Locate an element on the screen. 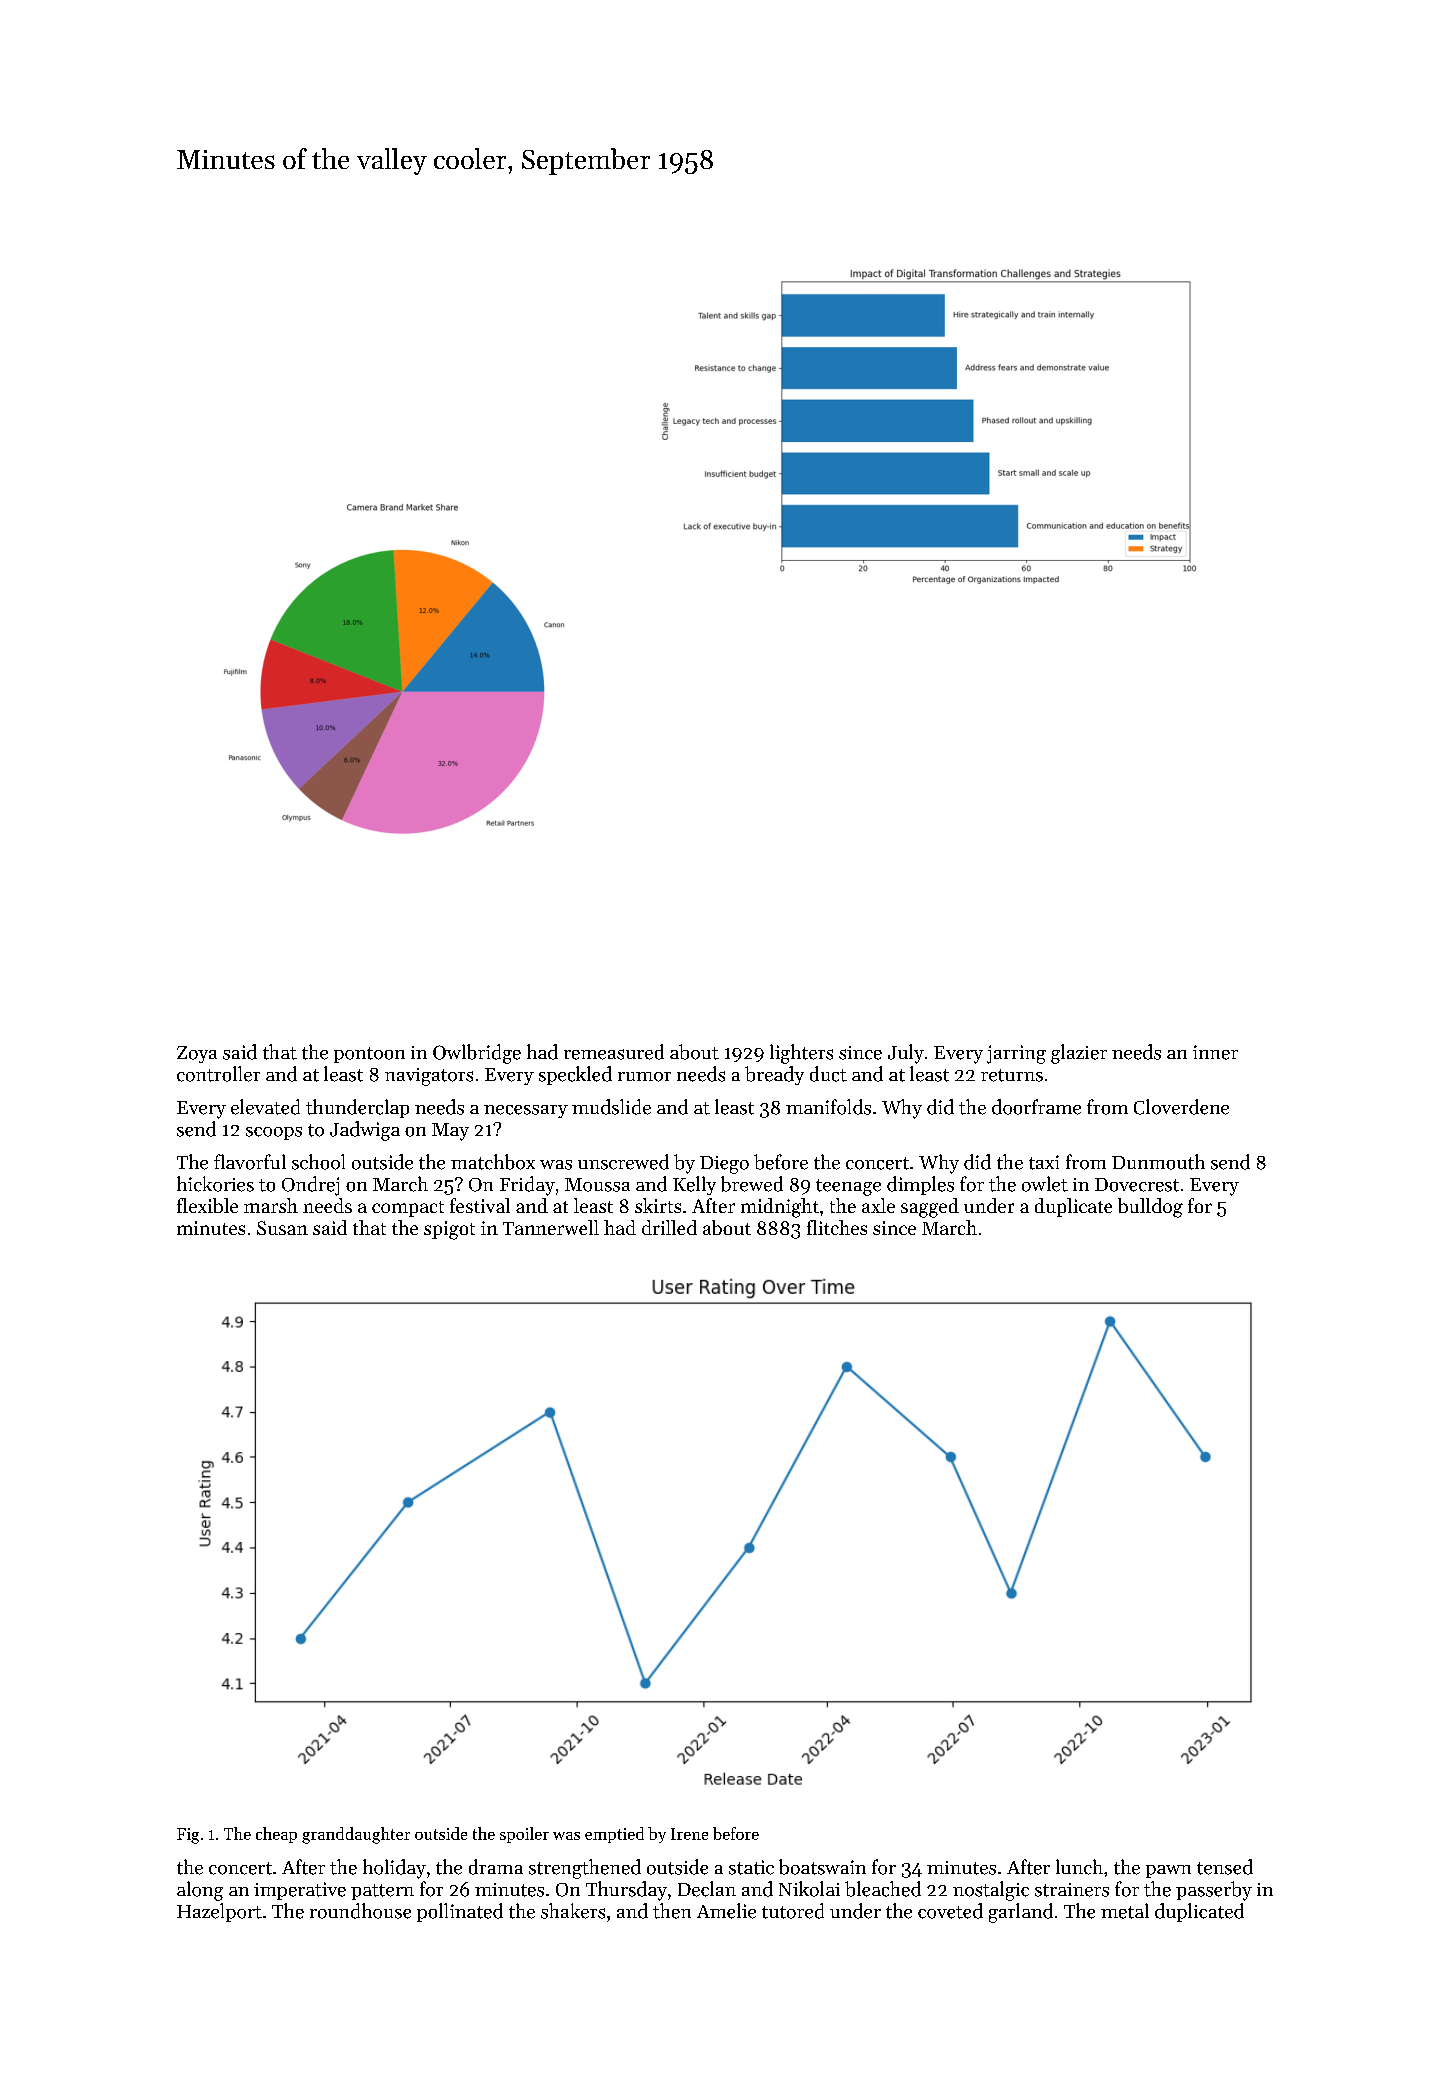 The image size is (1450, 2100). Susan is located at coordinates (282, 1228).
